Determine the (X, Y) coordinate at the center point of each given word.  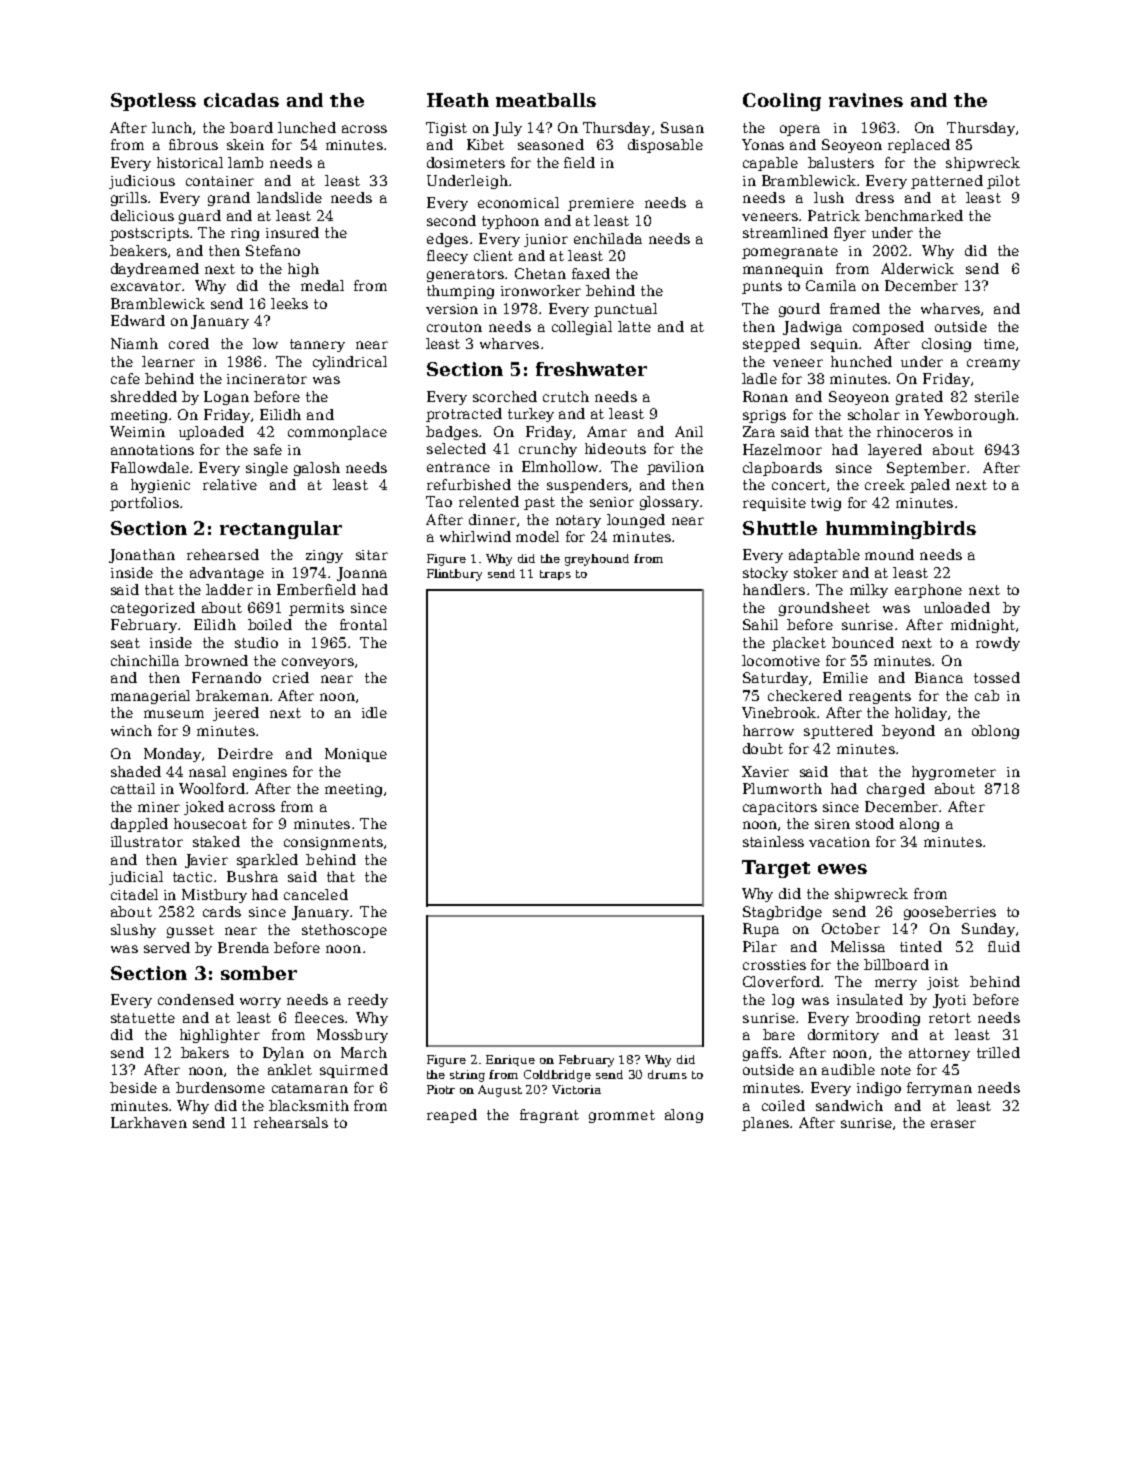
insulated (870, 999)
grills (129, 199)
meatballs (546, 100)
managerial (150, 697)
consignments (333, 843)
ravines (866, 100)
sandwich (849, 1105)
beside (133, 1087)
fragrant (549, 1116)
